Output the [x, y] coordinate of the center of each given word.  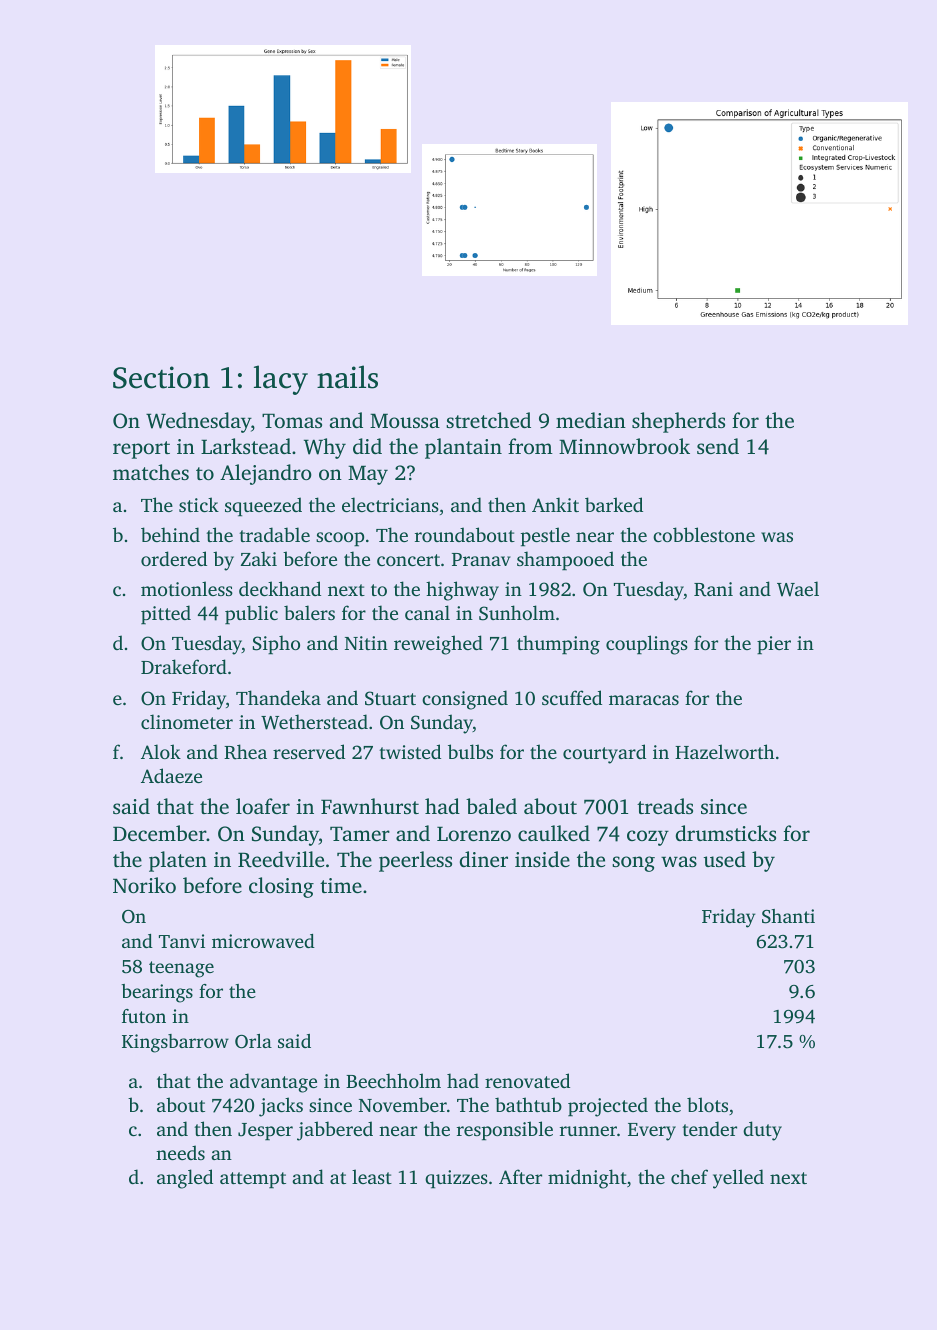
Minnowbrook [624, 446]
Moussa [405, 420]
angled [185, 1179]
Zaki [259, 558]
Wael [798, 589]
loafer [263, 806]
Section [161, 377]
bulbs [470, 751]
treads [665, 806]
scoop [340, 539]
